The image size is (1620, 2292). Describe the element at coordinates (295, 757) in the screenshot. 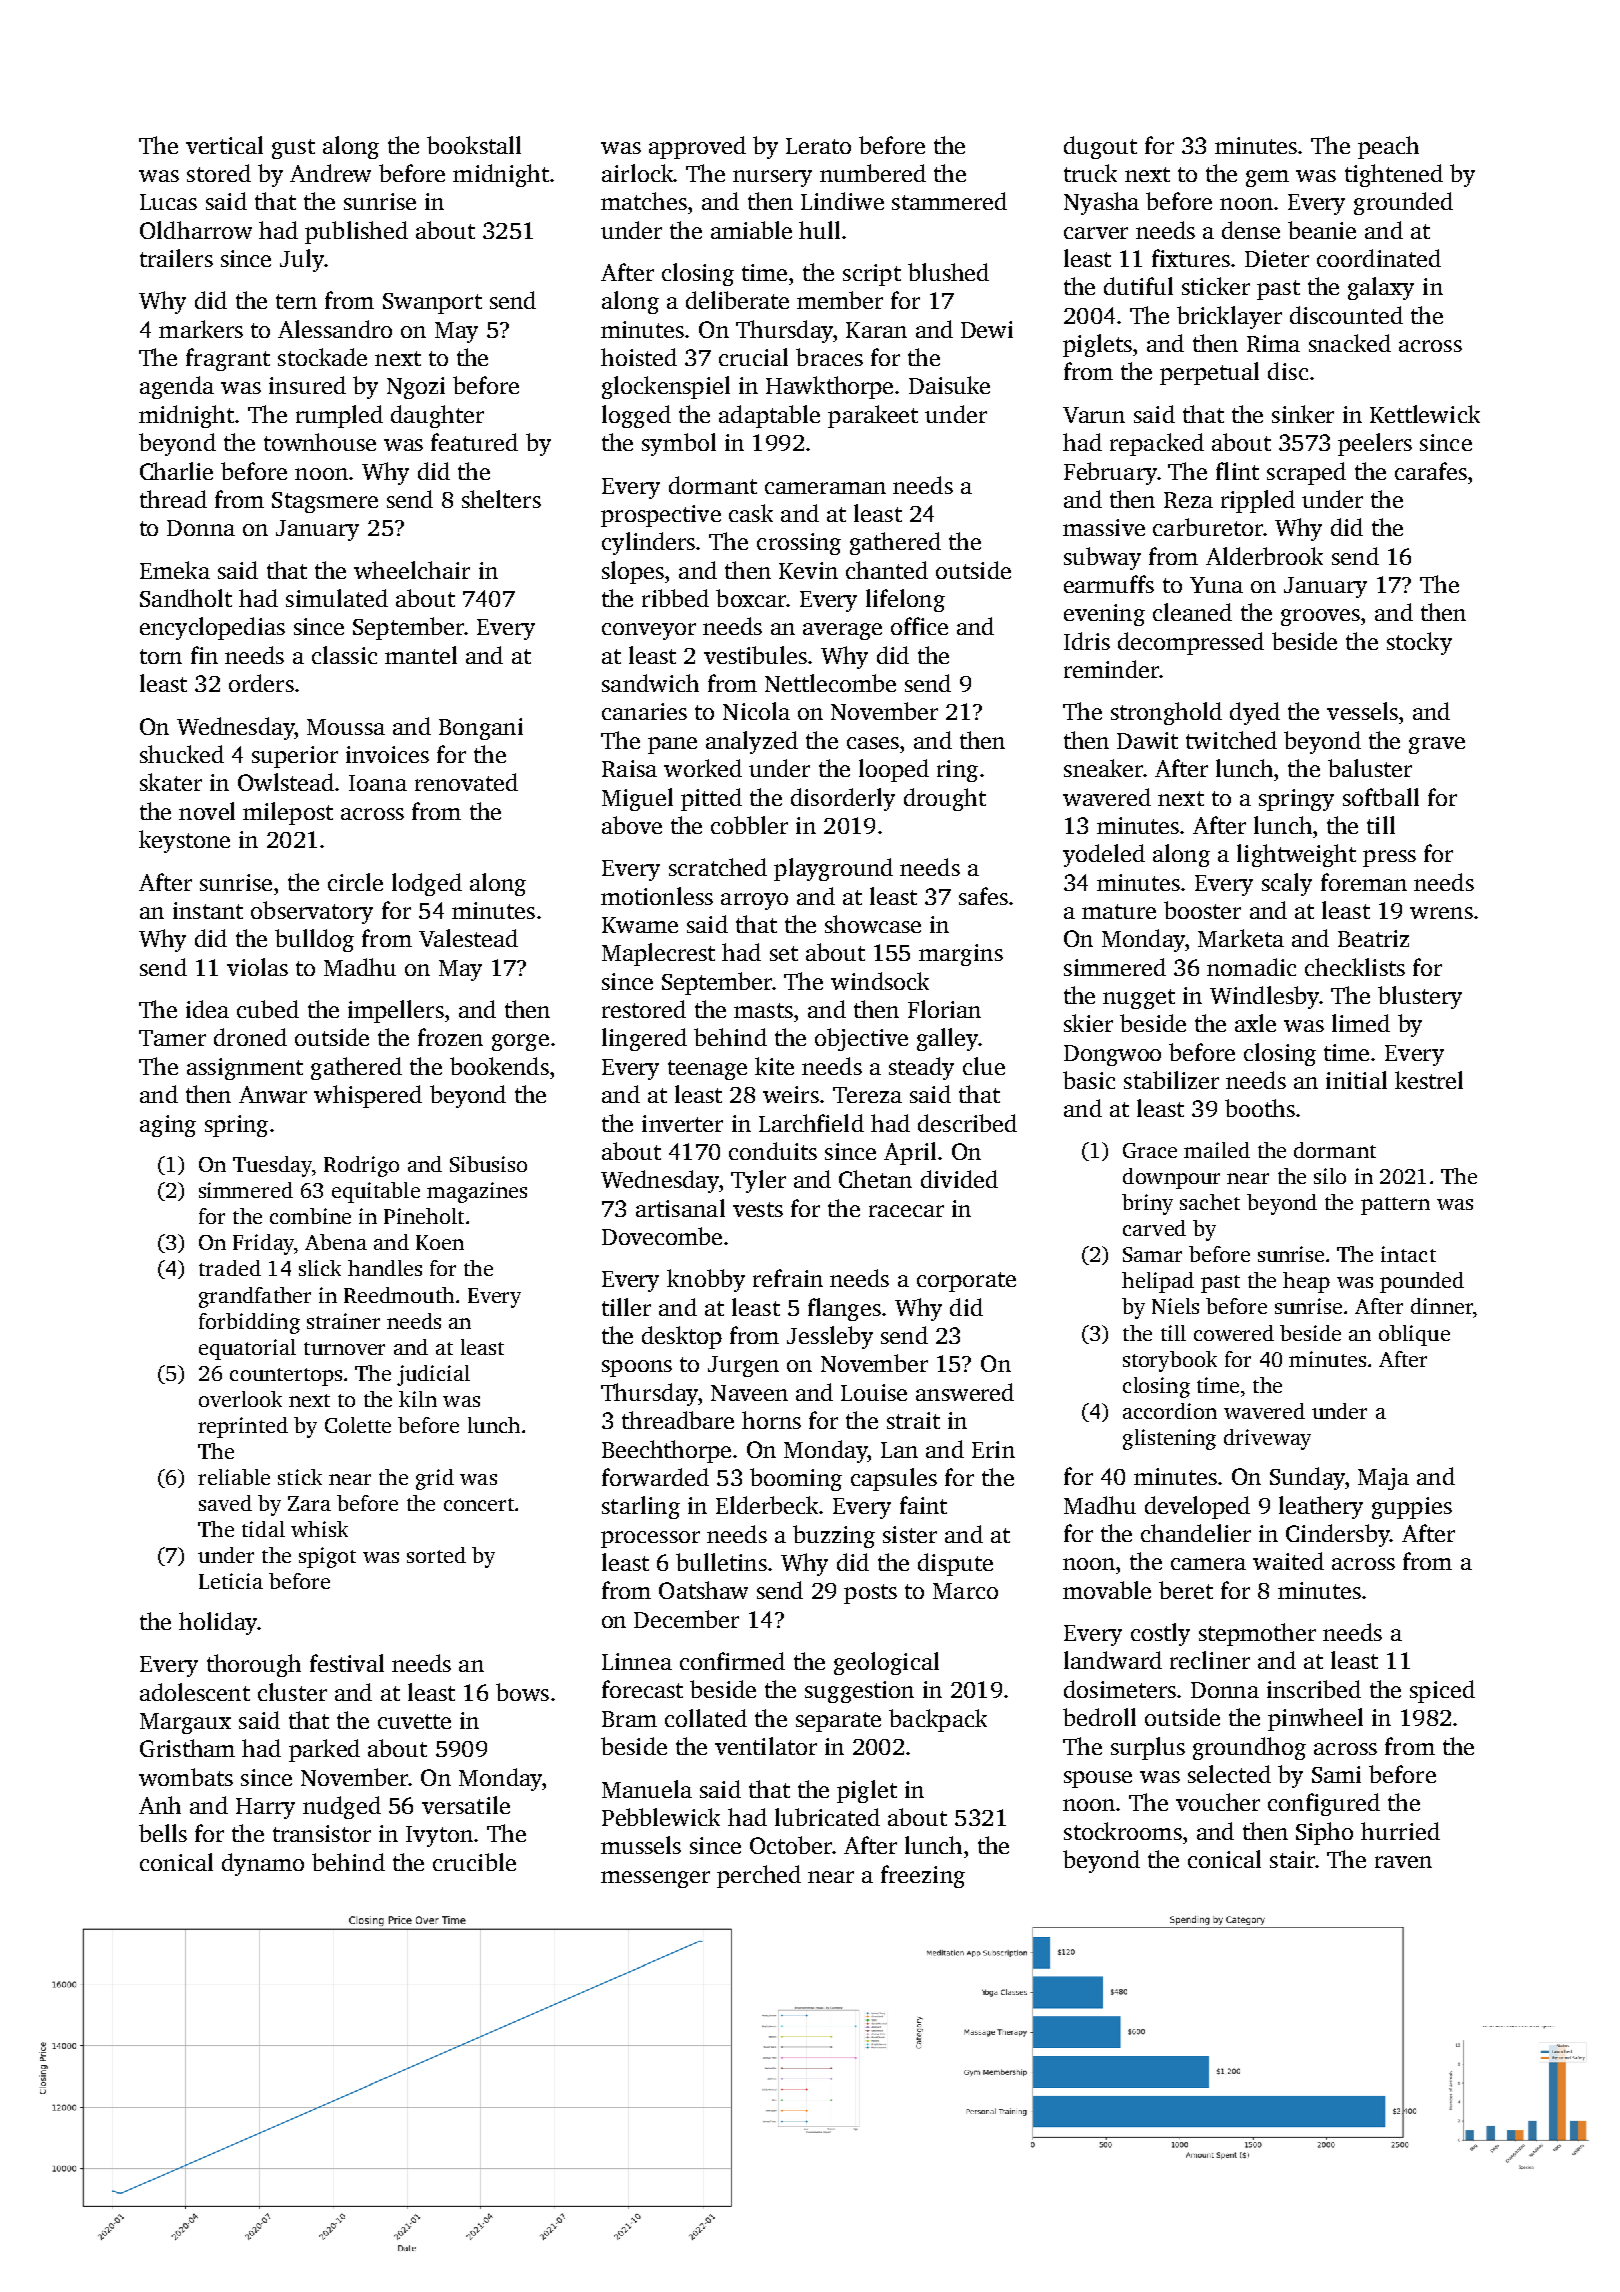

I see `superior` at that location.
